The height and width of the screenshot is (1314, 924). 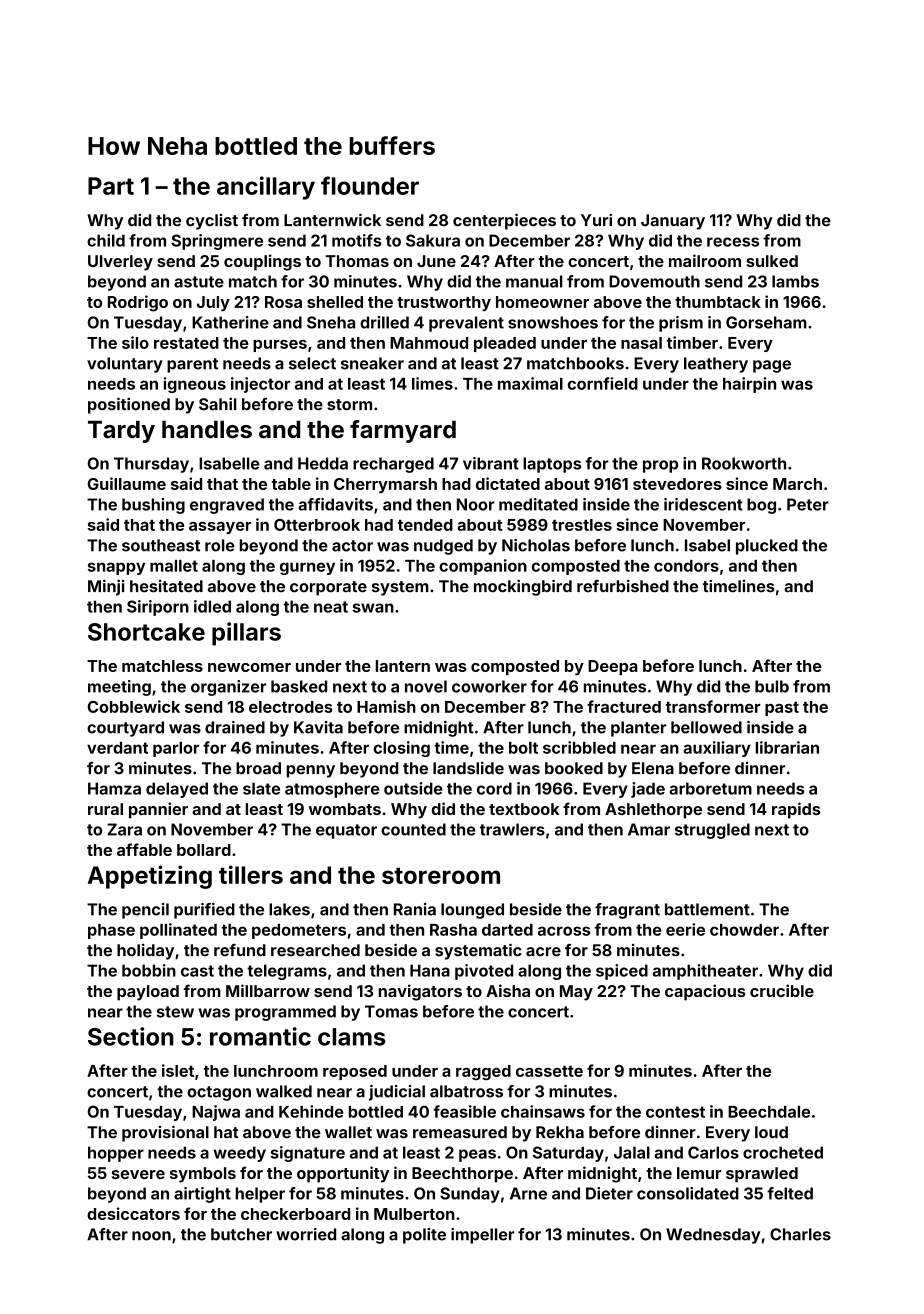 I want to click on page, so click(x=772, y=366).
